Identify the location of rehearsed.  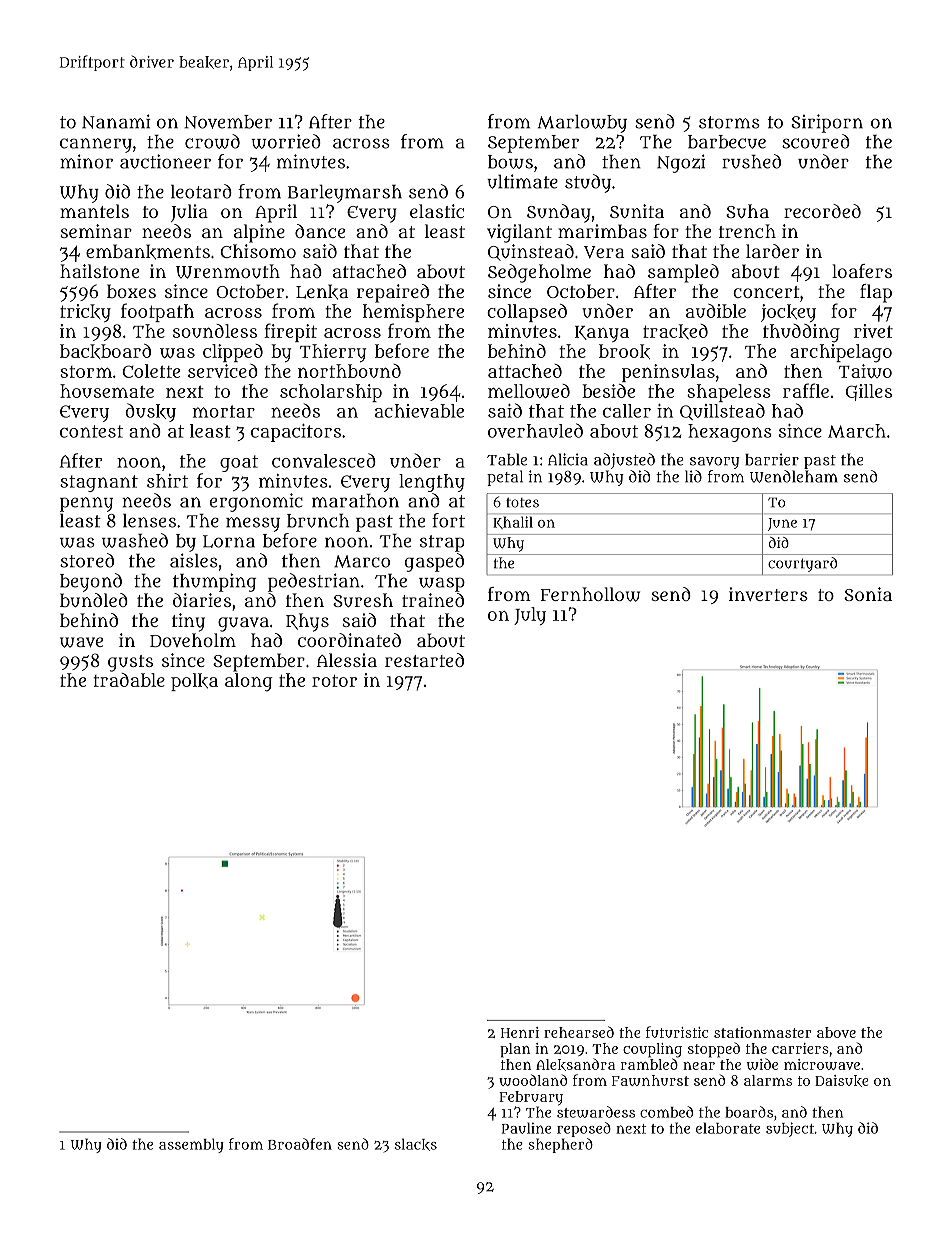
(579, 1032).
